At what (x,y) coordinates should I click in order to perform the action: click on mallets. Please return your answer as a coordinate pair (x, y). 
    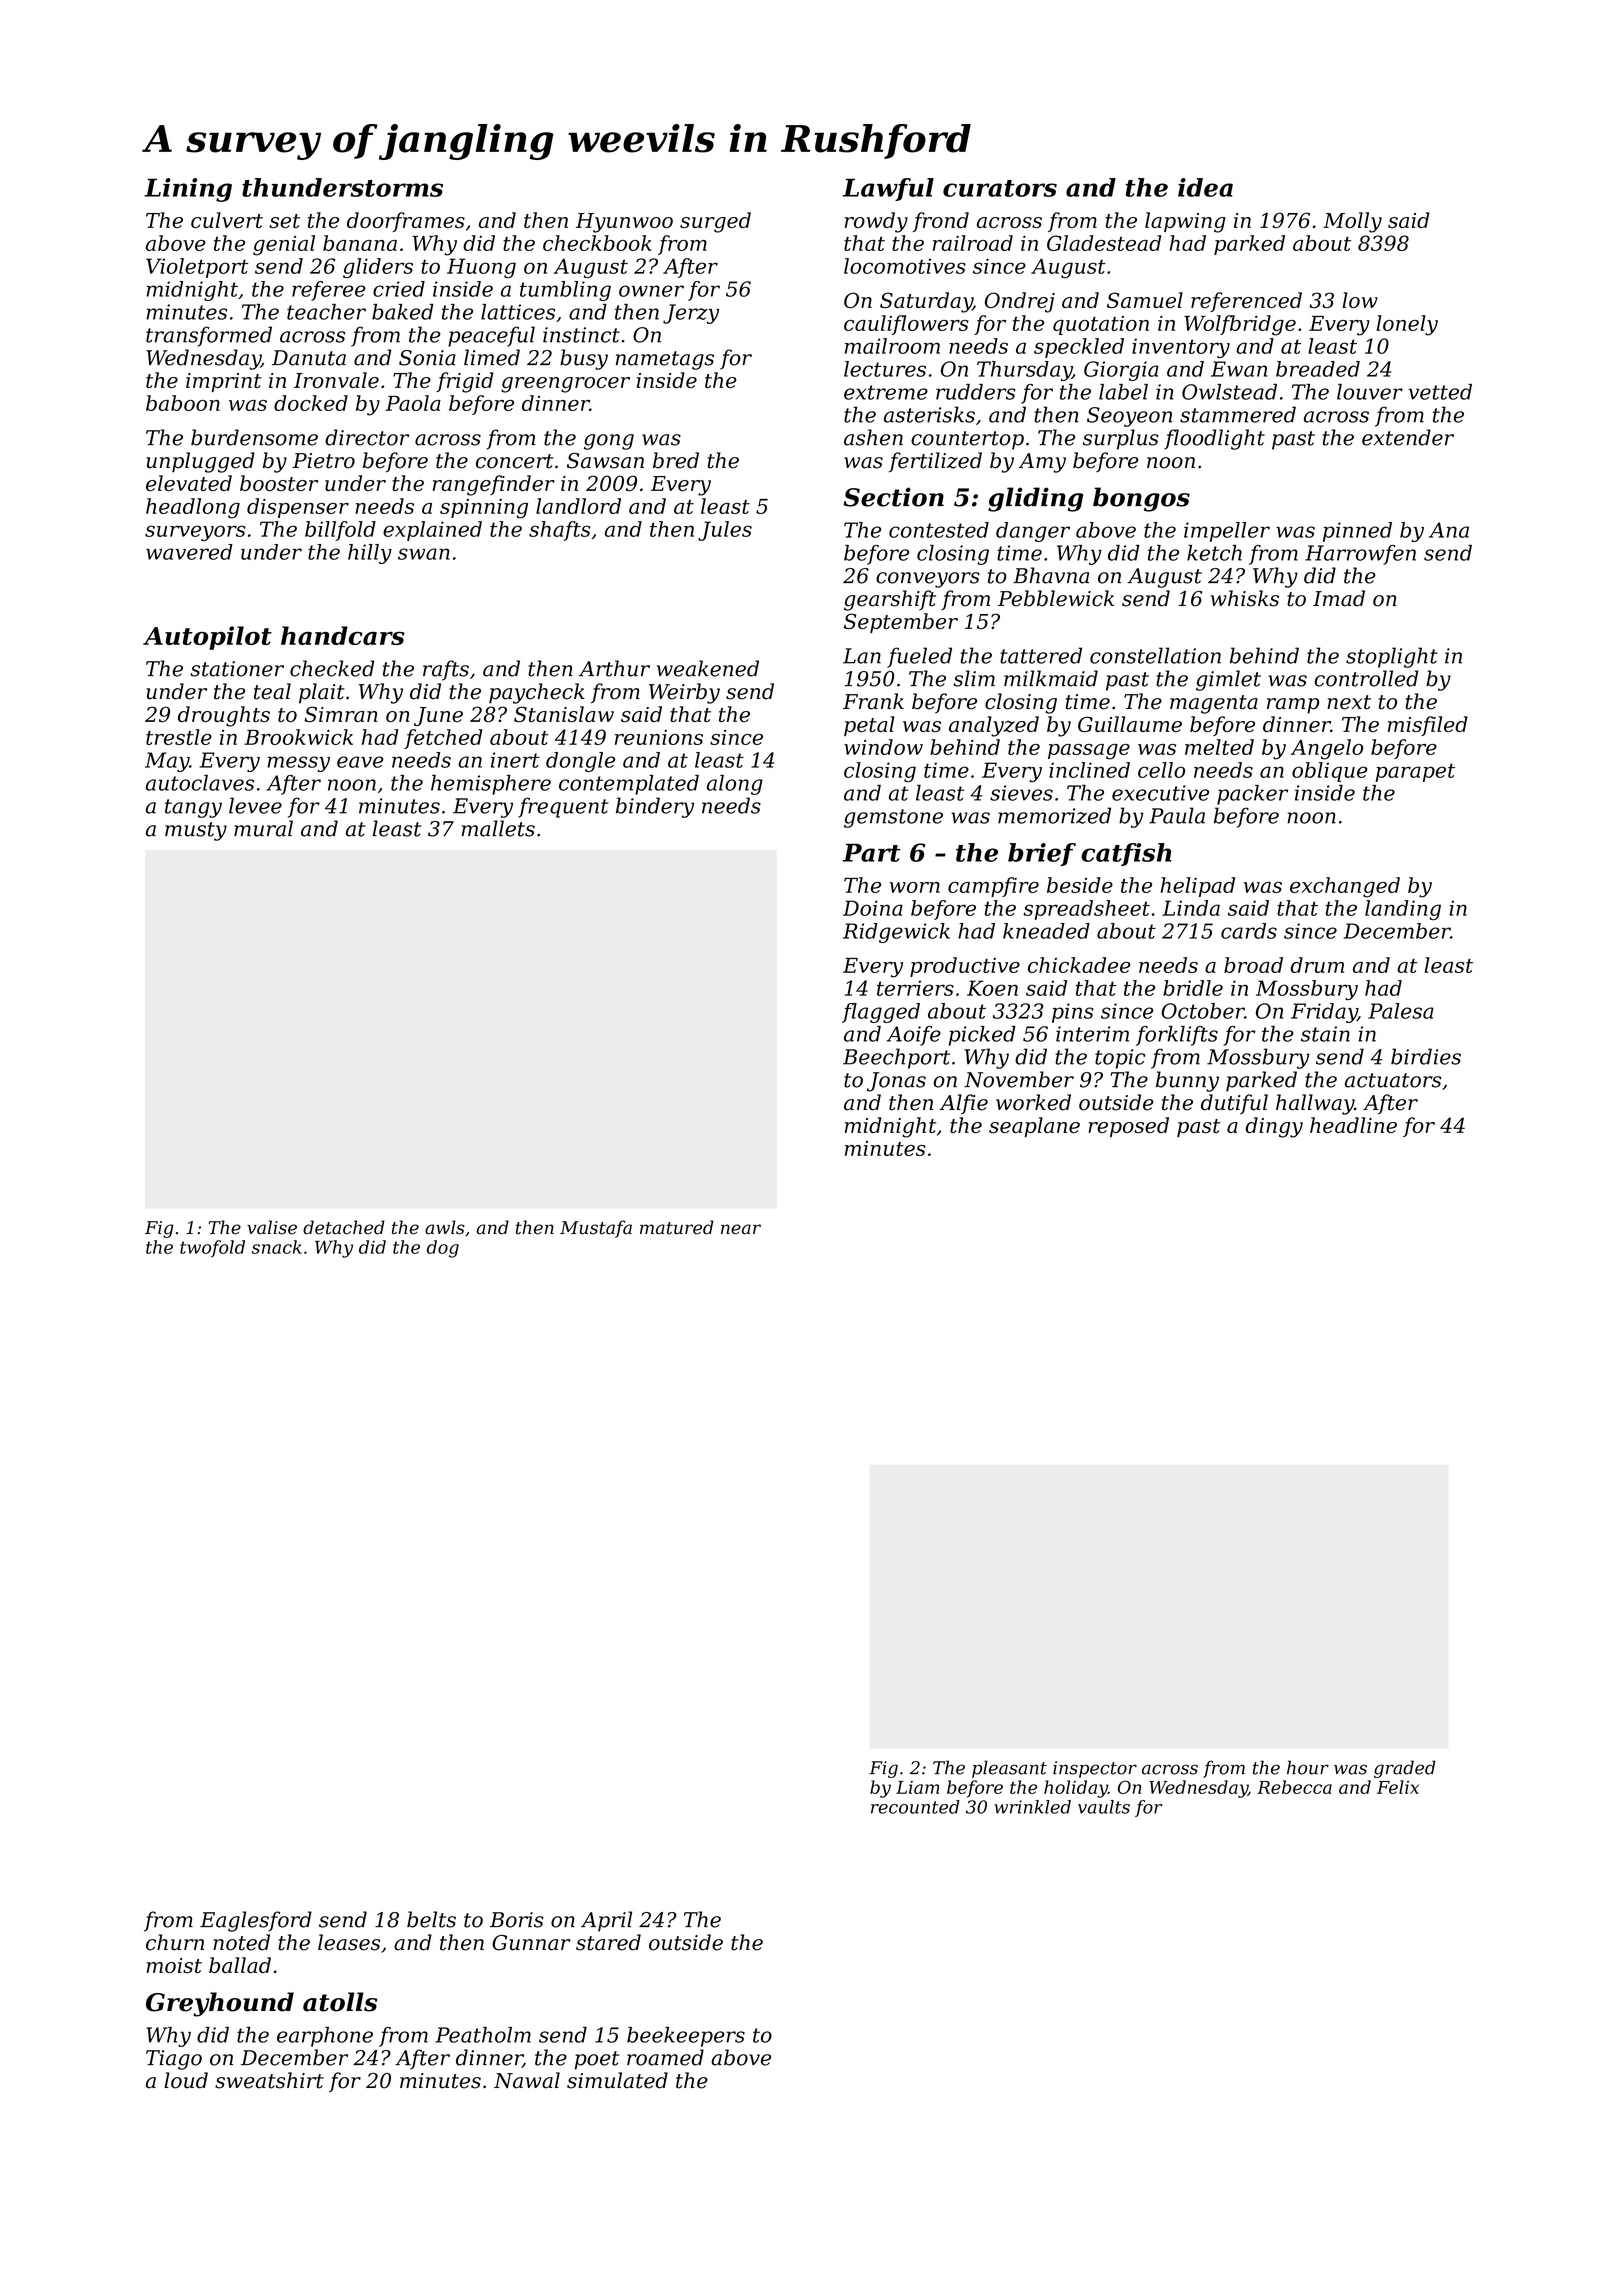
    Looking at the image, I should click on (498, 828).
